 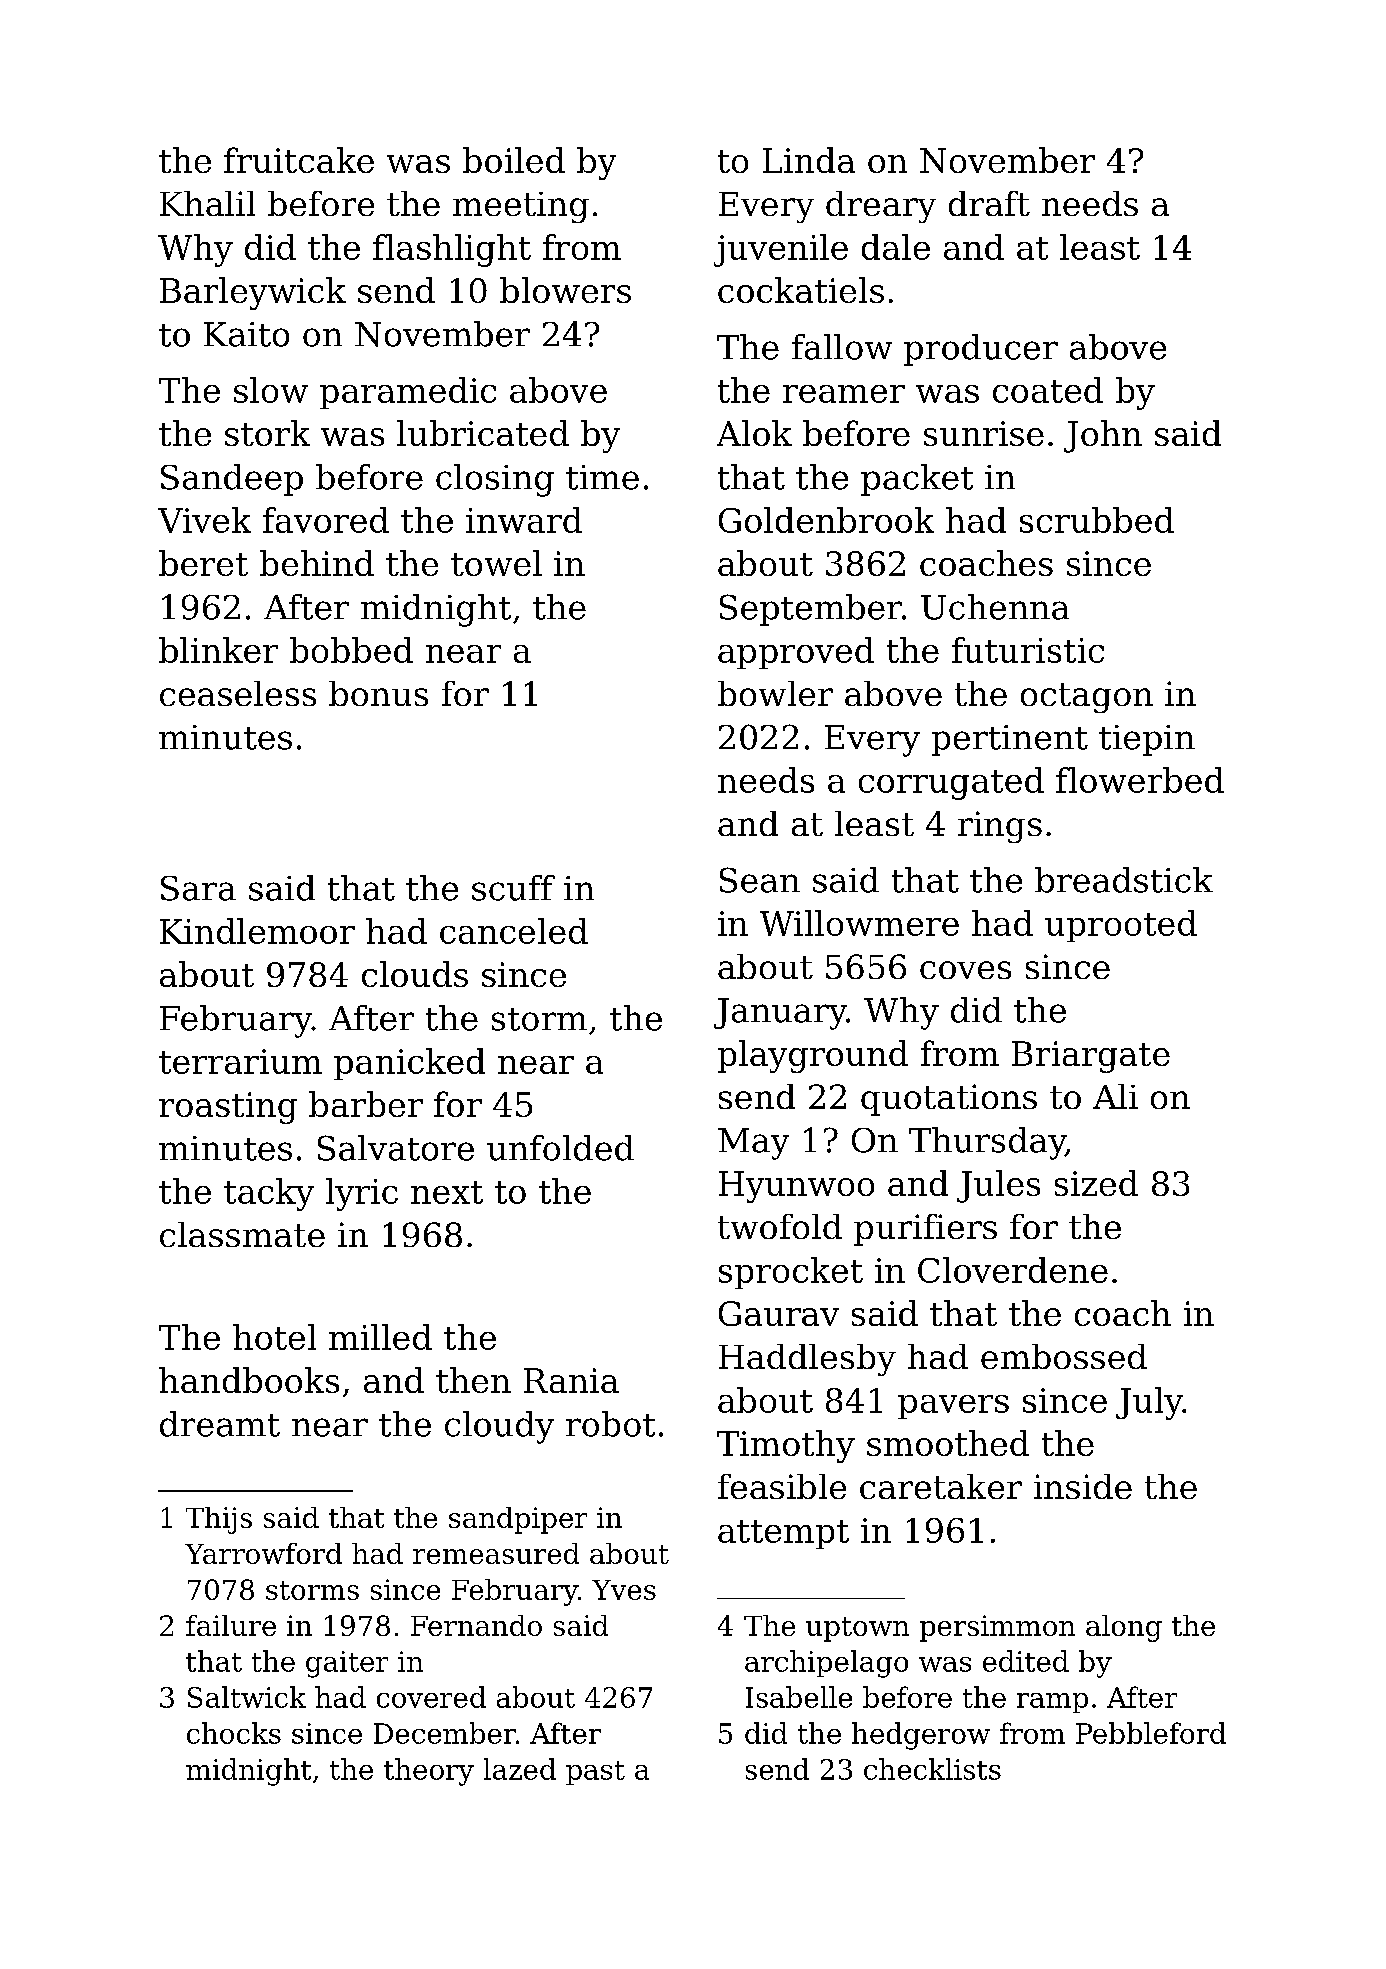 What do you see at coordinates (809, 160) in the image?
I see `Linda` at bounding box center [809, 160].
